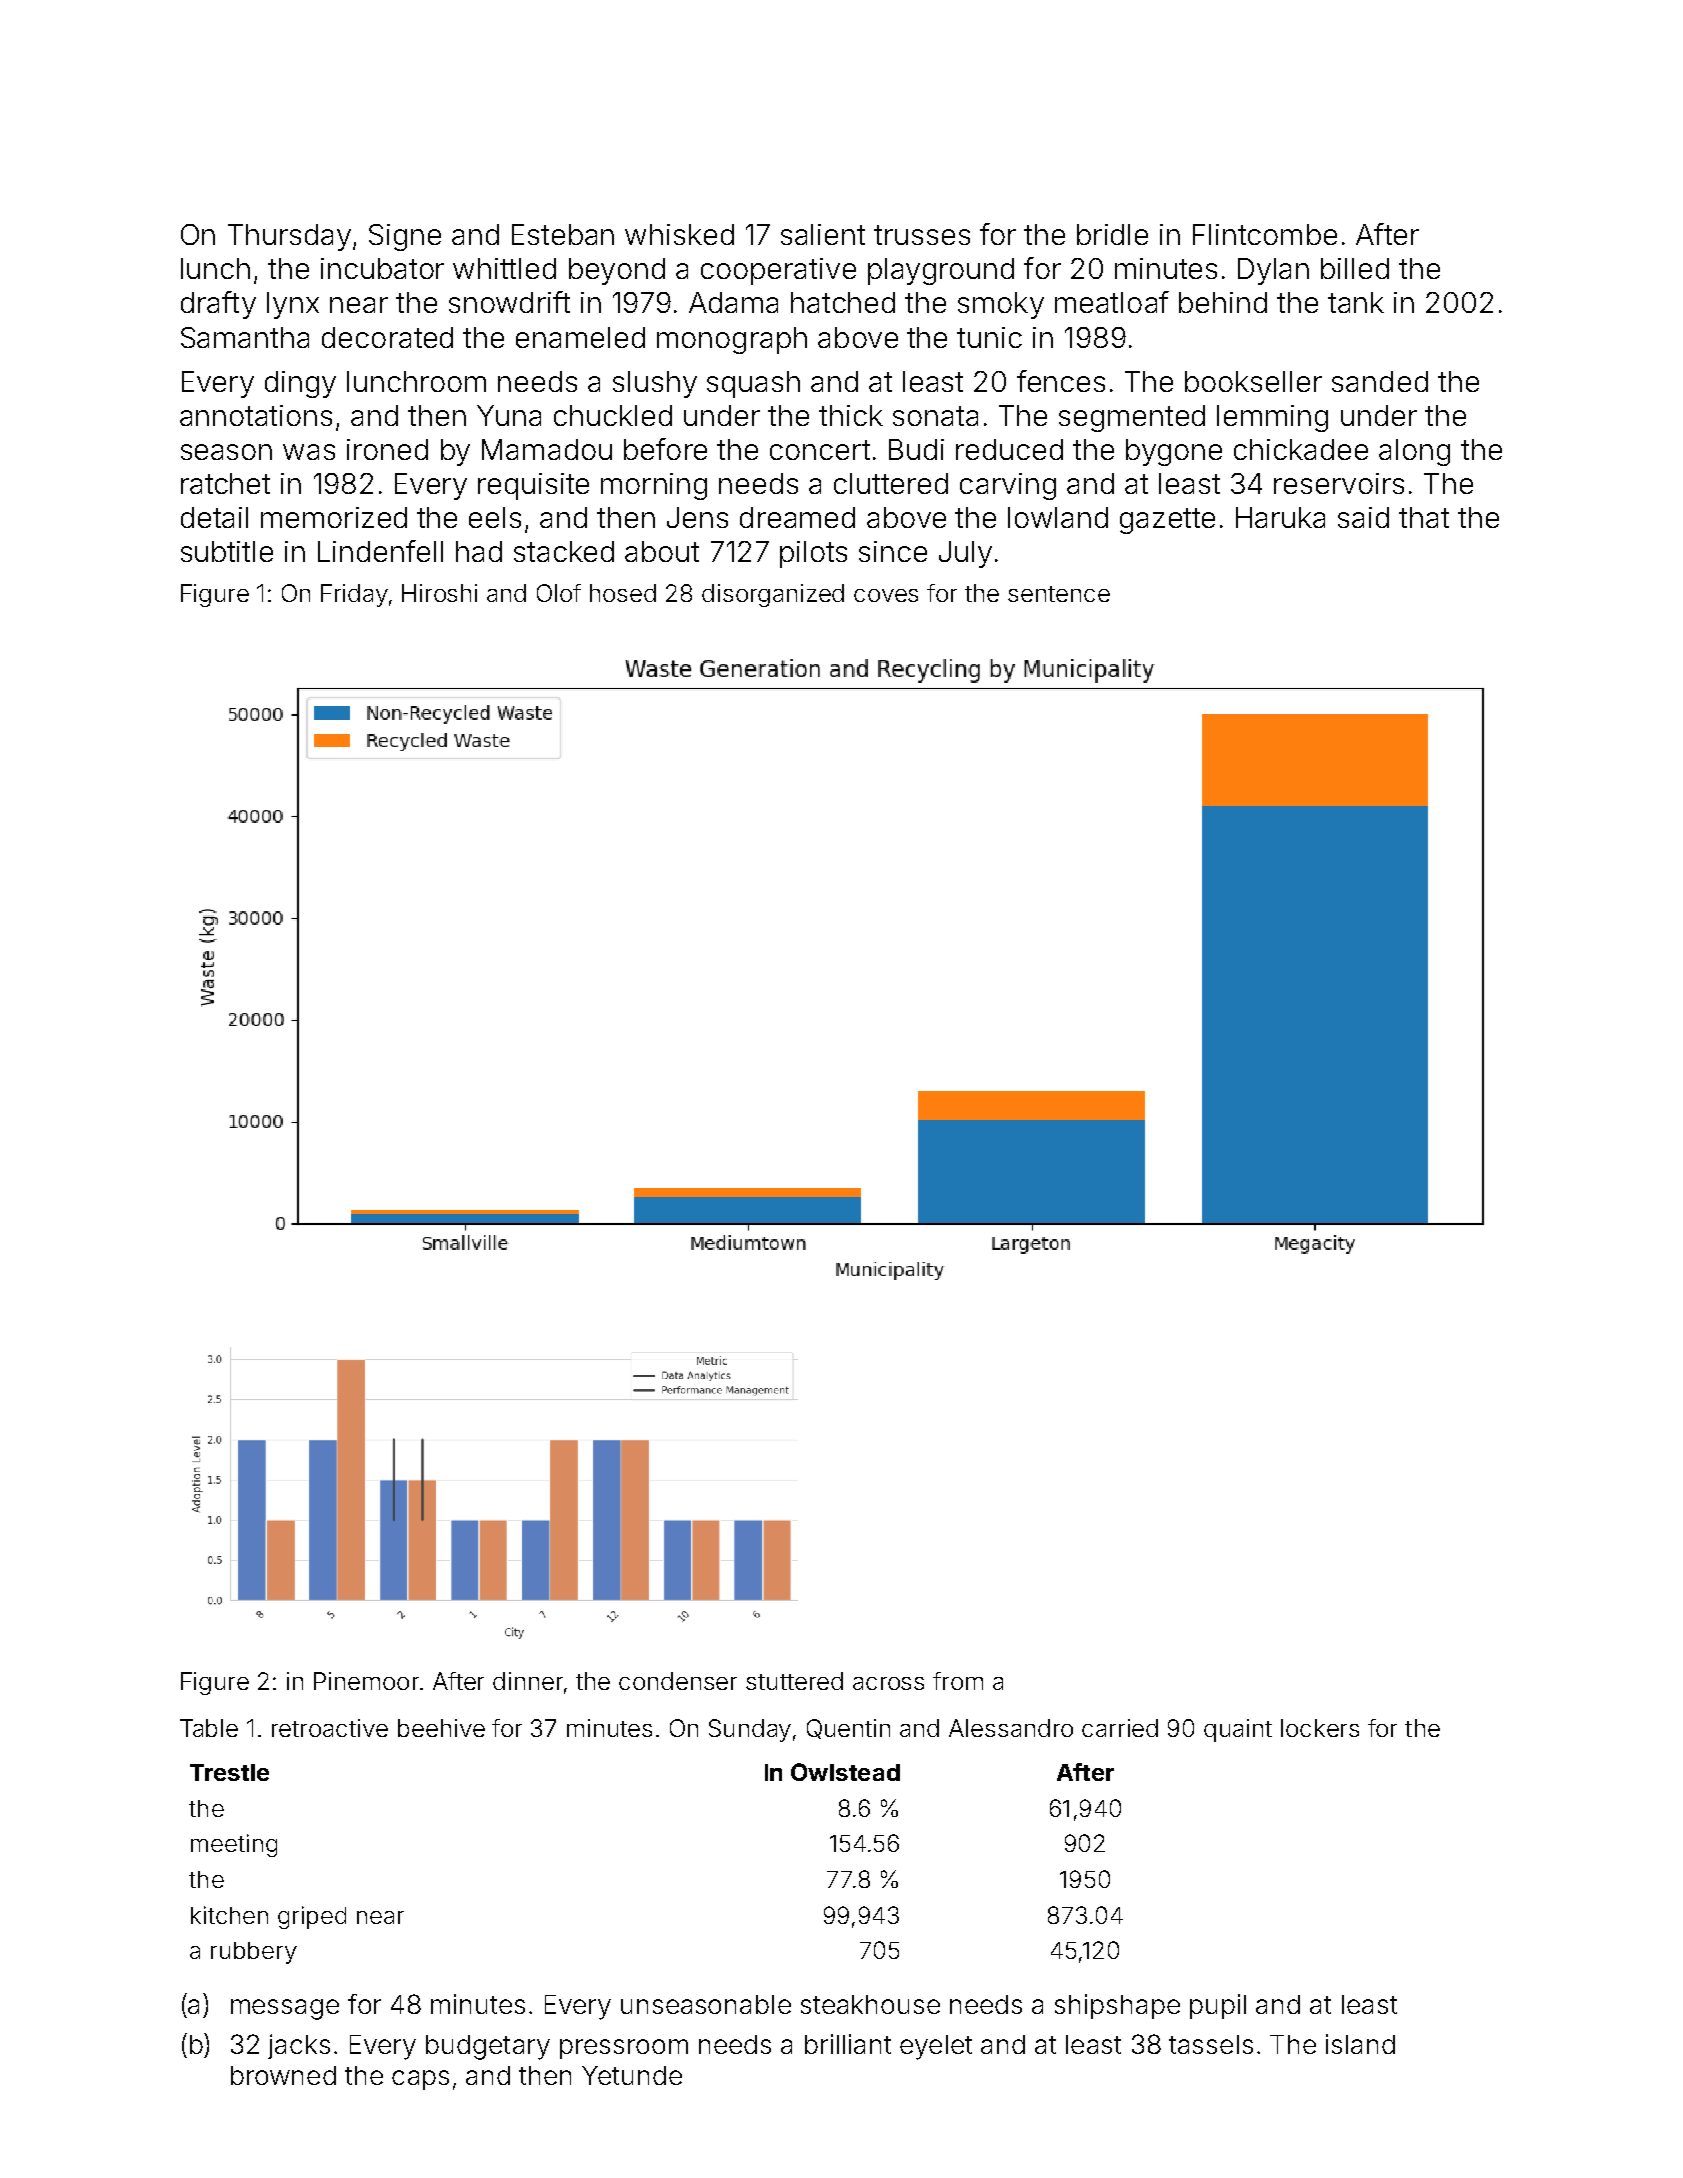 This image has height=2178, width=1683. I want to click on lowland, so click(1058, 517).
